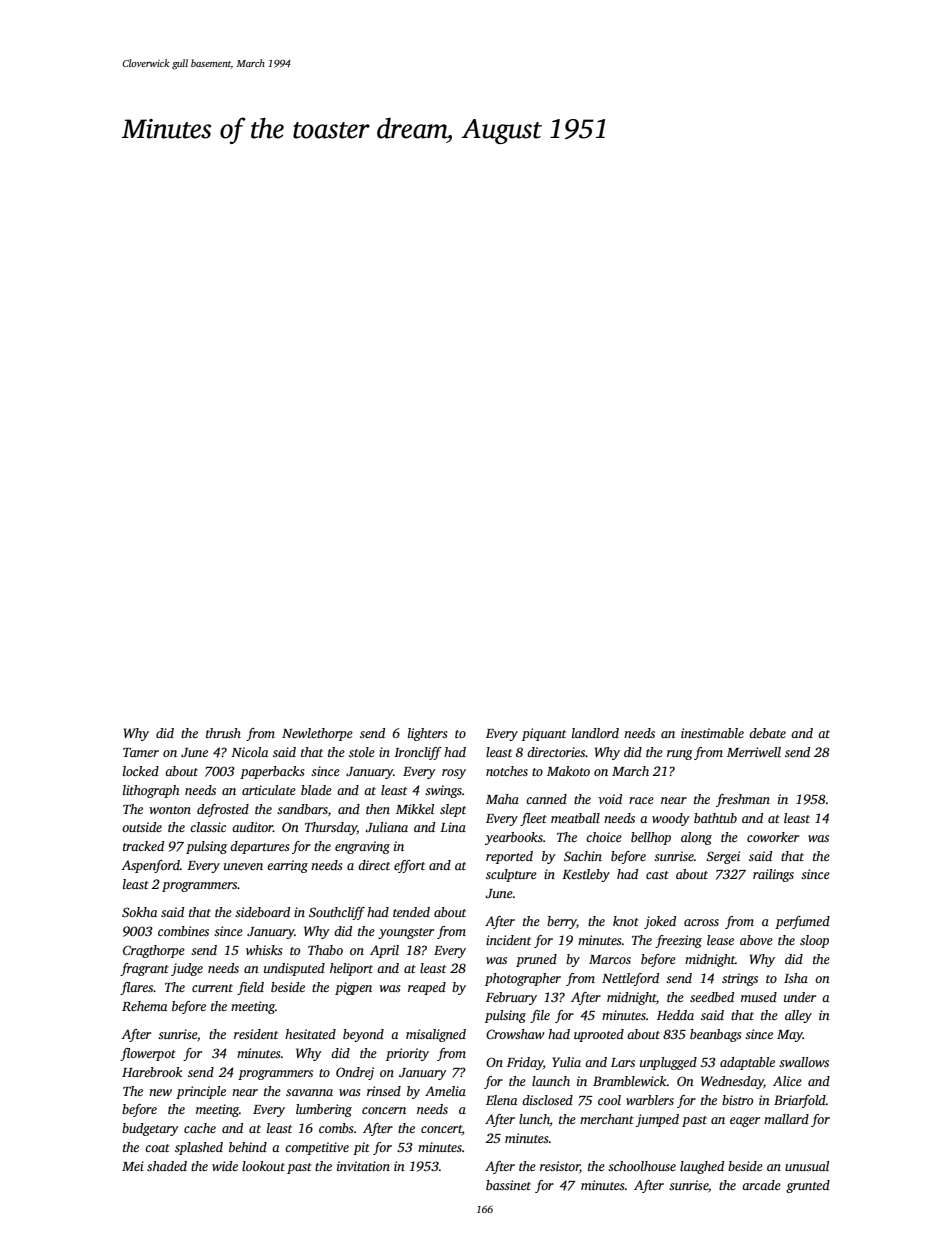  Describe the element at coordinates (773, 837) in the screenshot. I see `coworker` at that location.
